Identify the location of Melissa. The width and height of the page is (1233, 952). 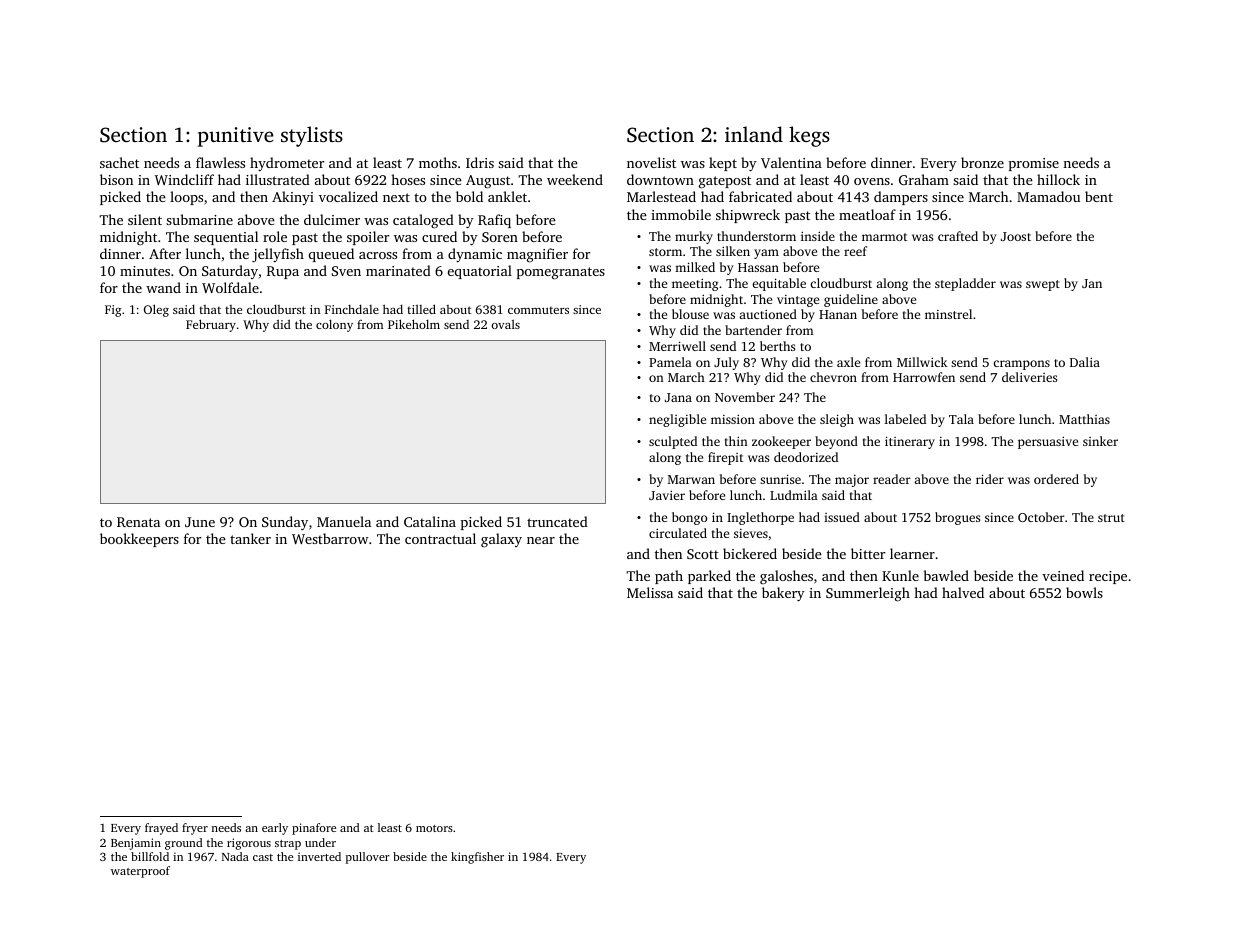
(650, 592).
